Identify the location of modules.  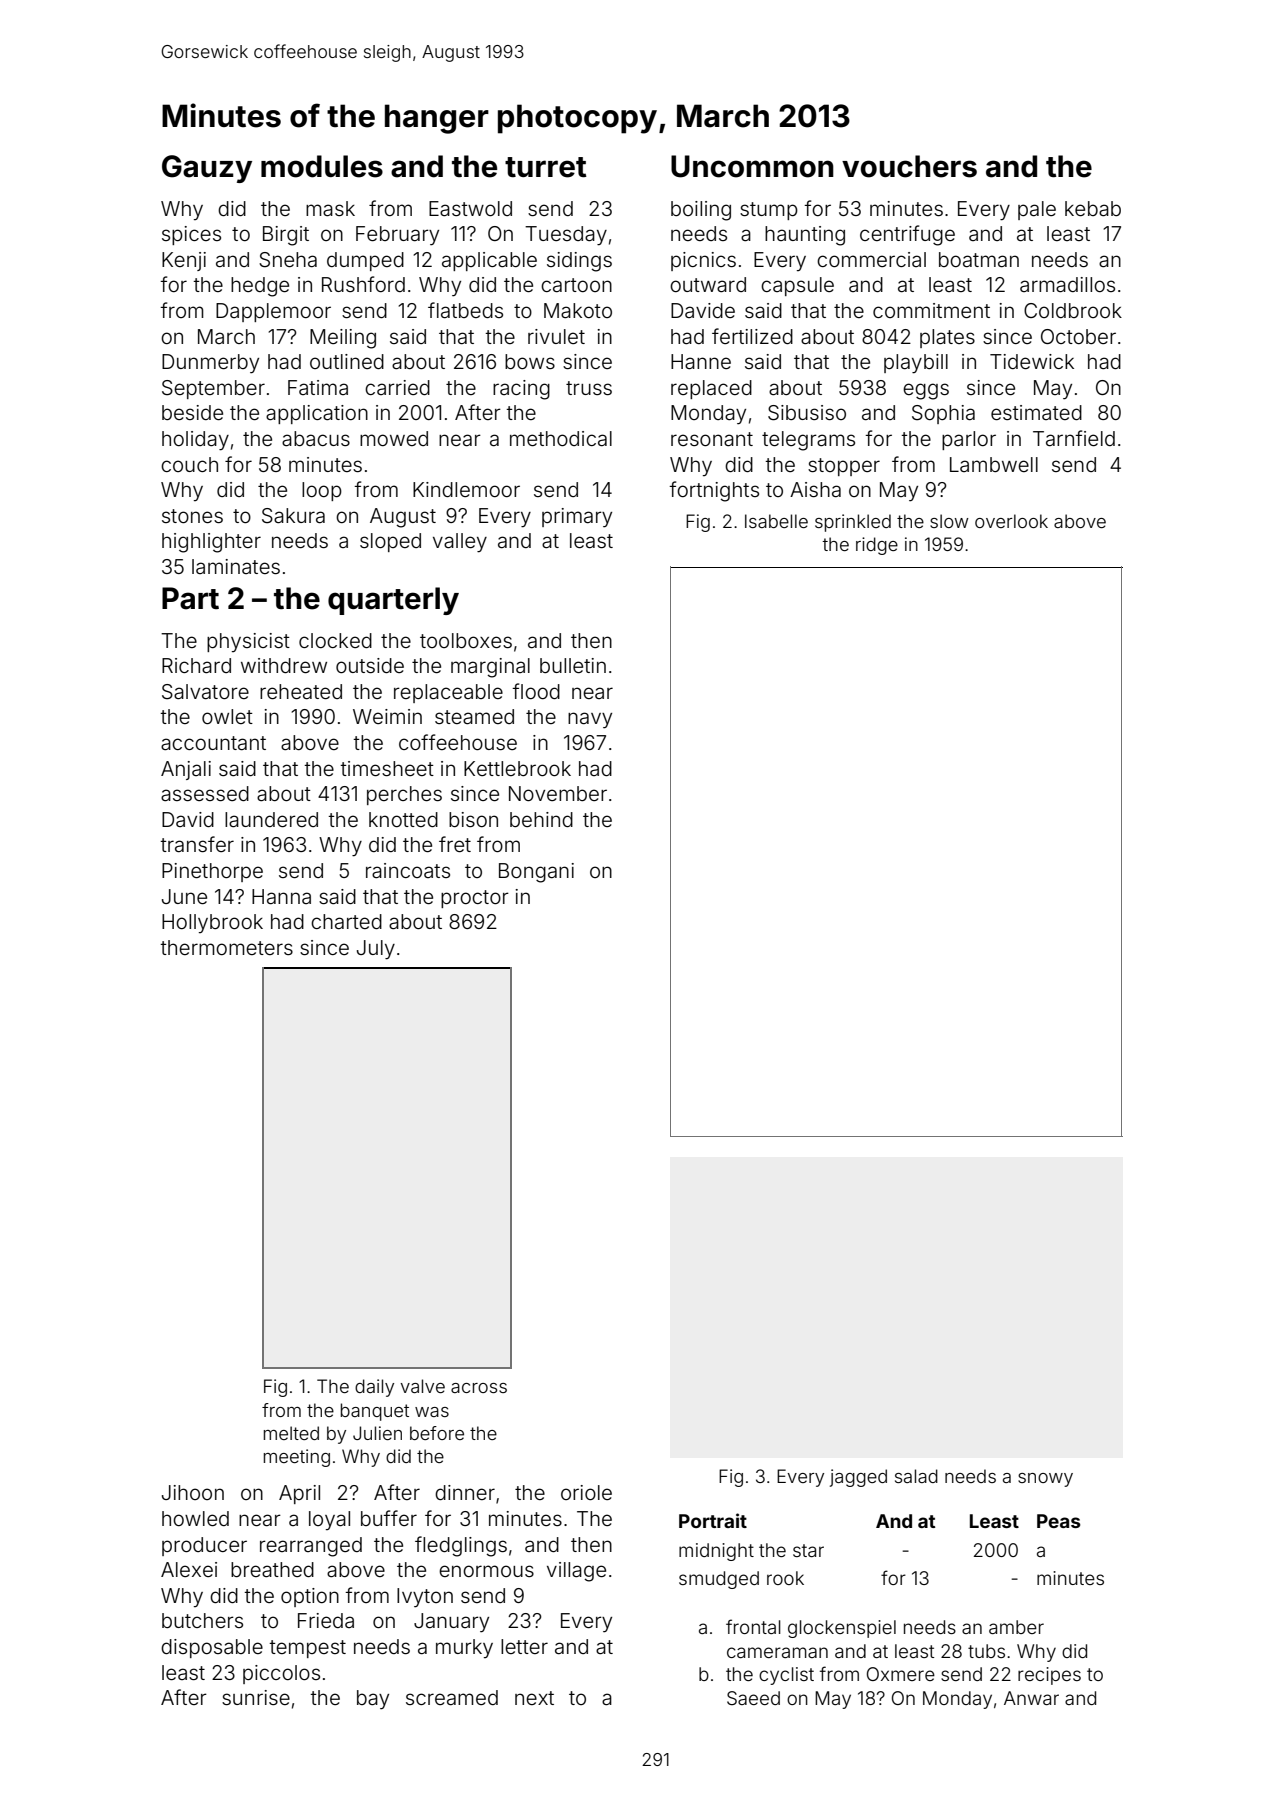
(322, 166).
